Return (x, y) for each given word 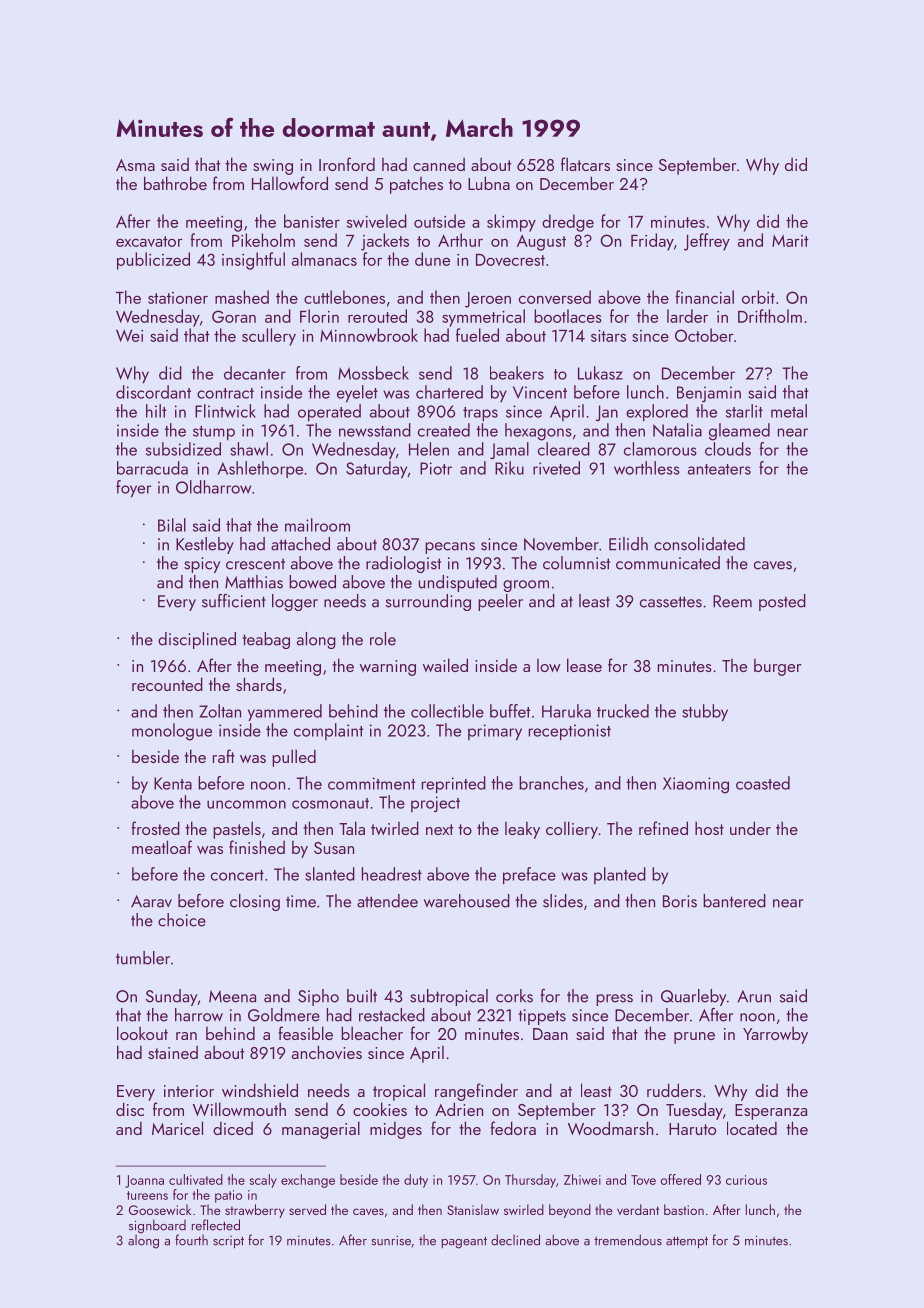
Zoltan (220, 711)
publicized (153, 261)
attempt (687, 1243)
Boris (680, 901)
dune (432, 259)
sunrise (391, 1241)
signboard (157, 1226)
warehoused (467, 901)
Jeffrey (707, 242)
